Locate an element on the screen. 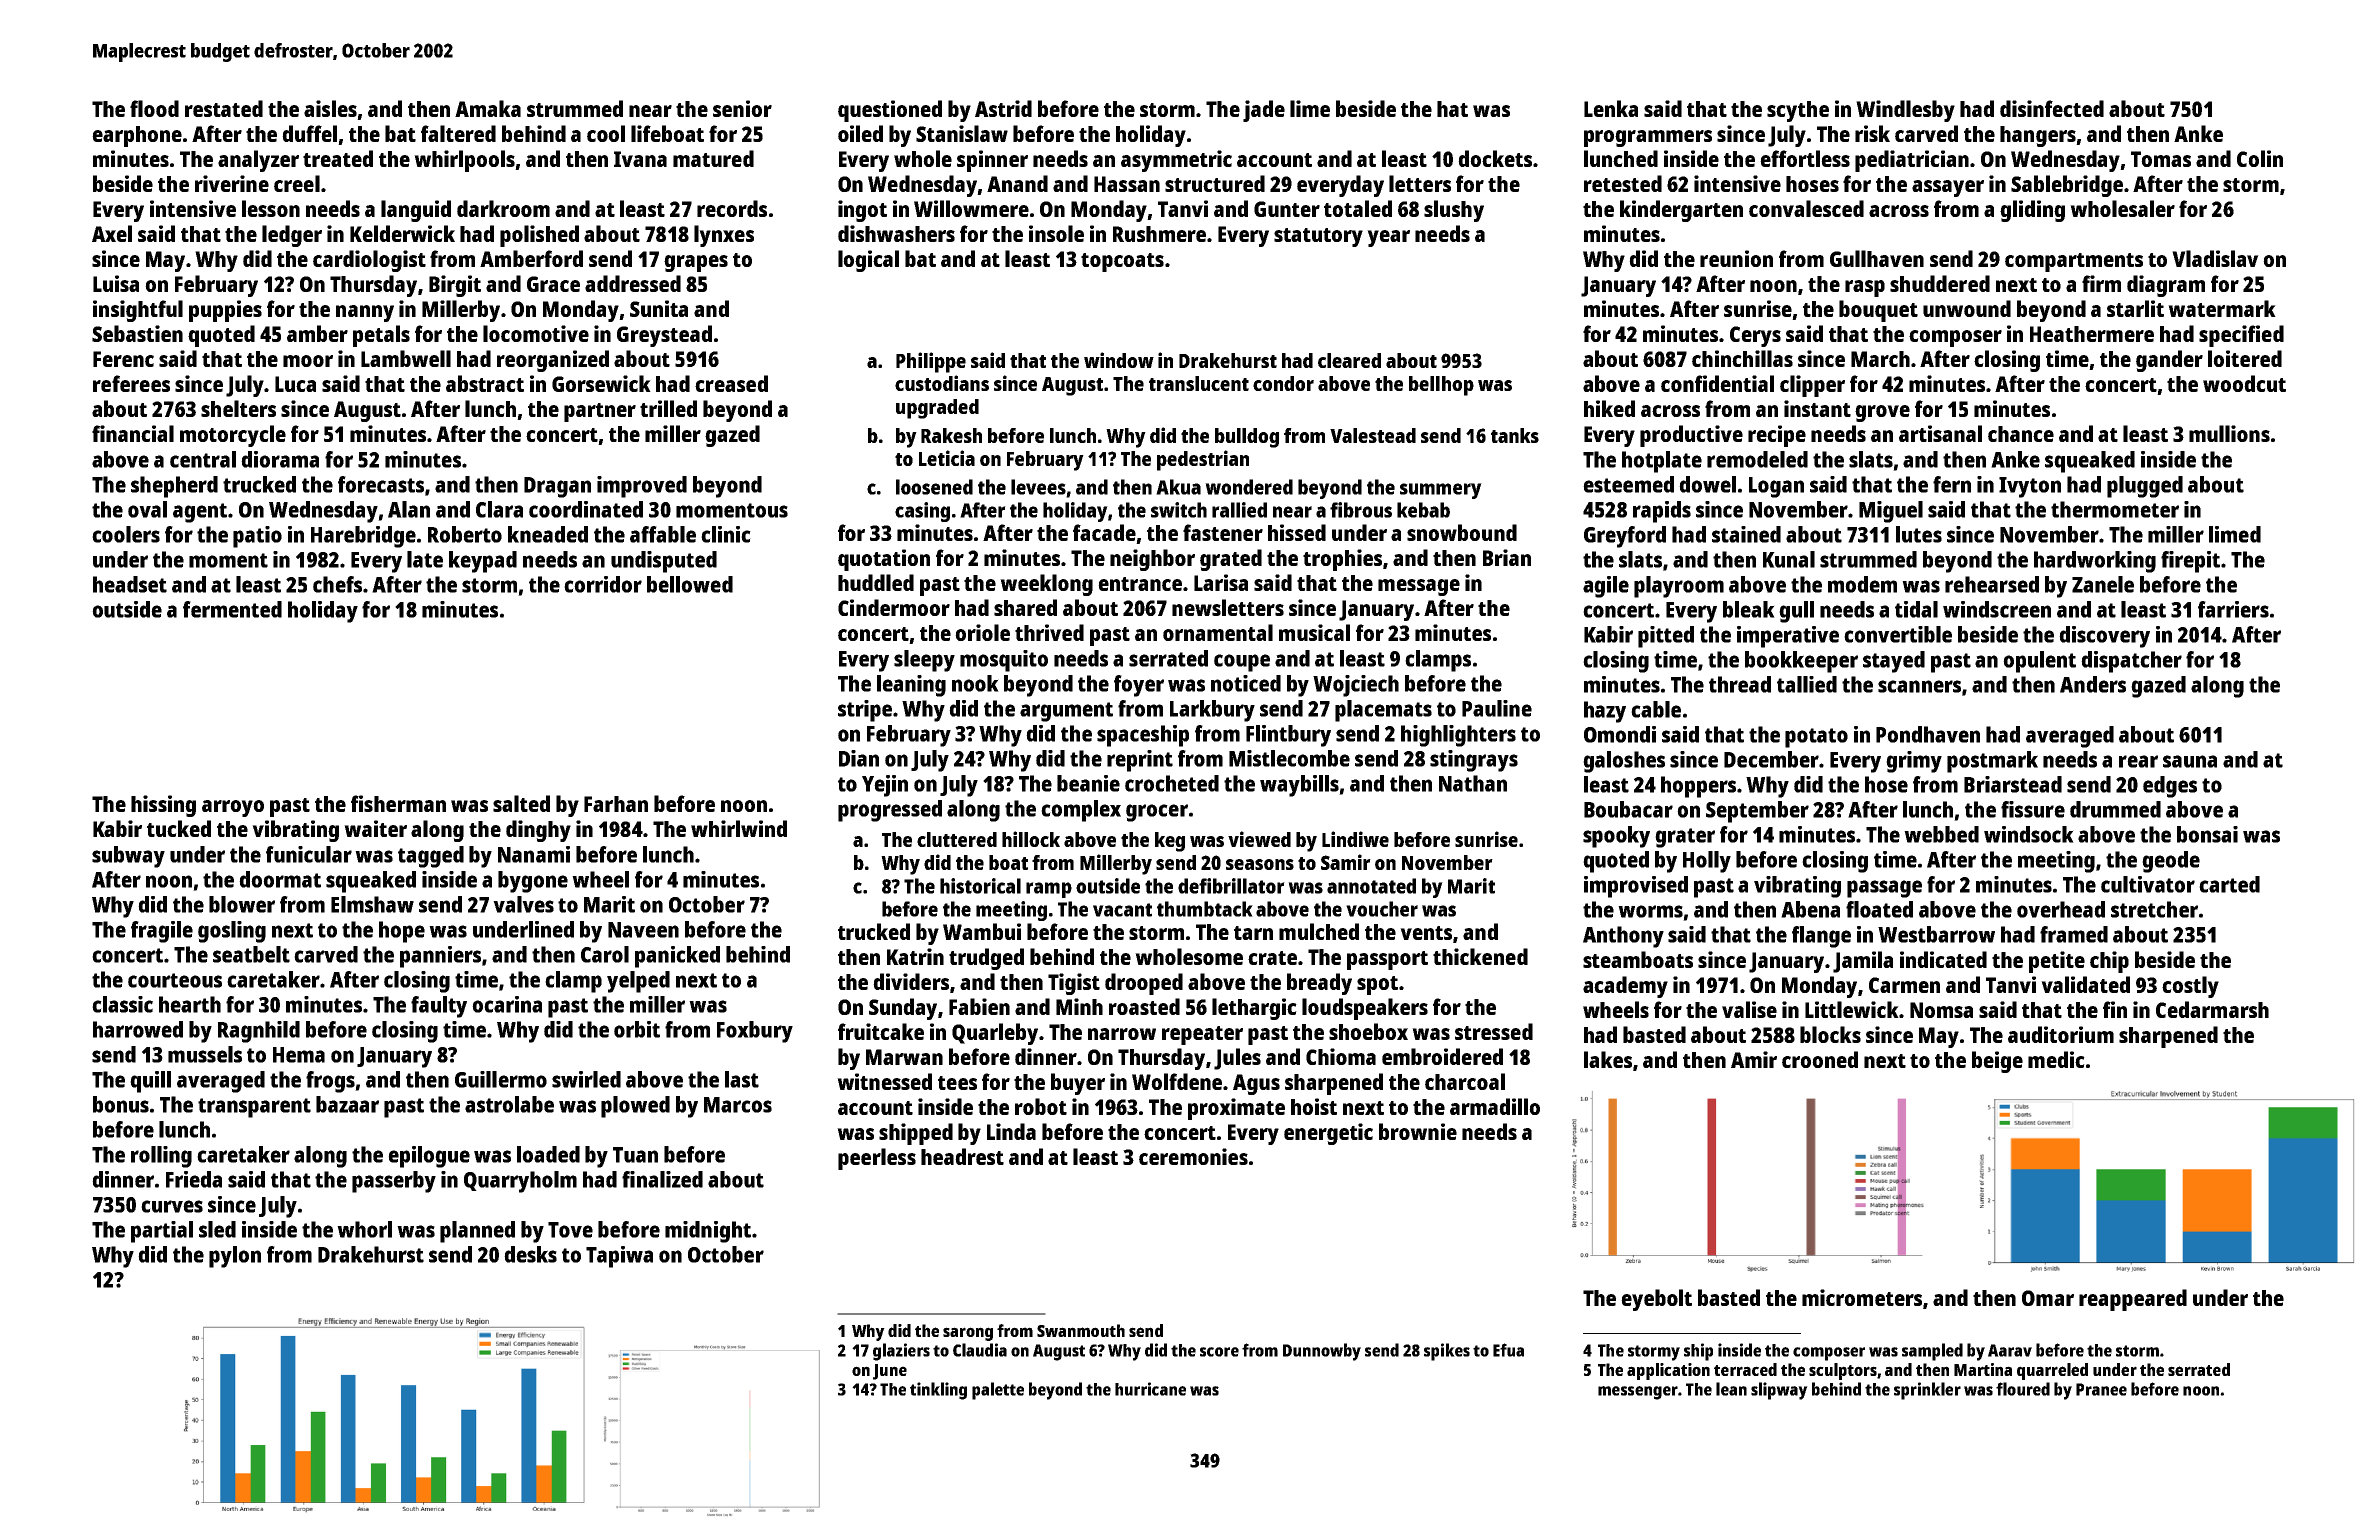 Image resolution: width=2380 pixels, height=1540 pixels. Cedarmarsh is located at coordinates (2212, 1009).
